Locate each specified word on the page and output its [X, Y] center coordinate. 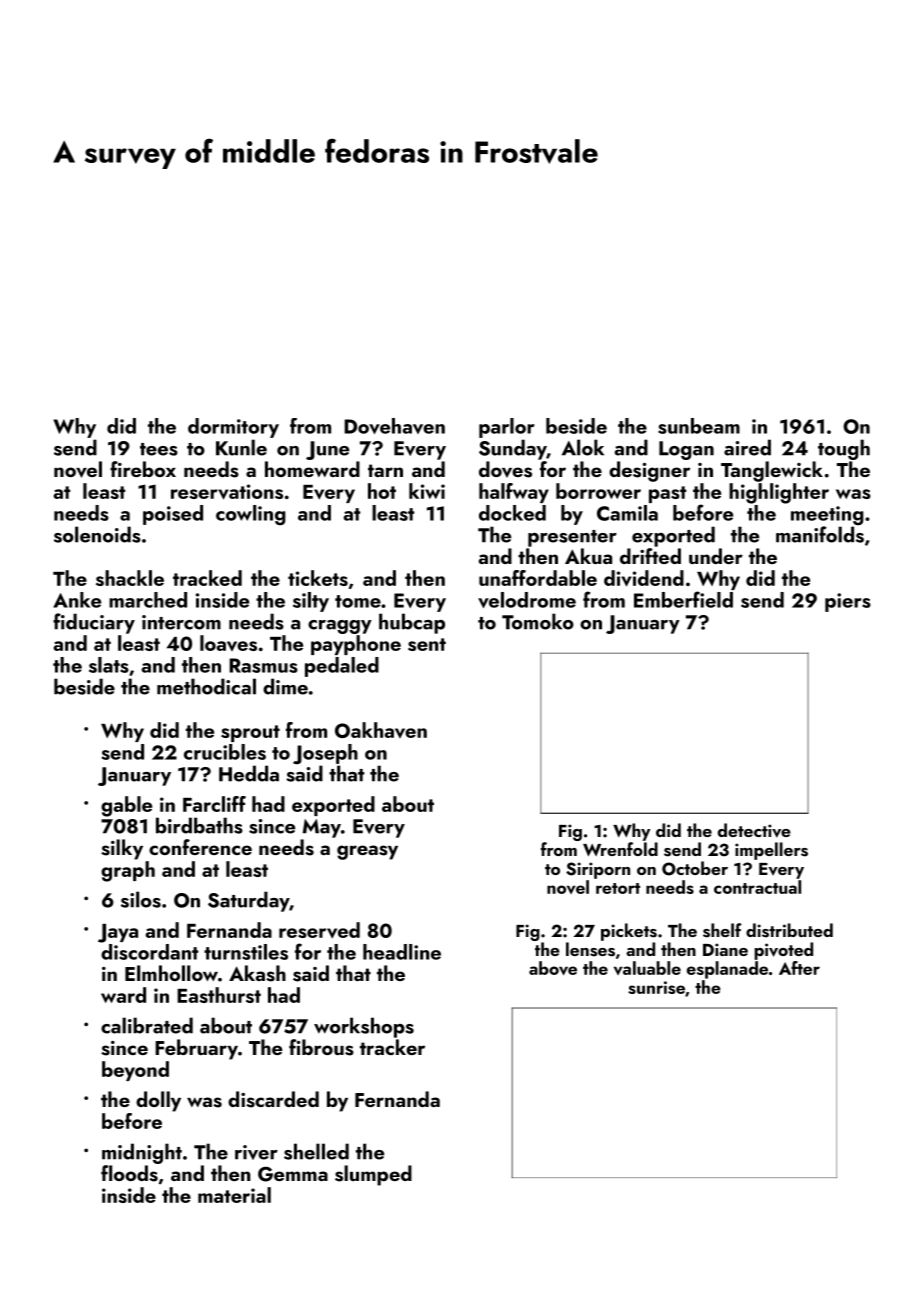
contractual [757, 887]
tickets [318, 578]
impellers [771, 851]
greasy [367, 852]
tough [844, 449]
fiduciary [94, 623]
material [234, 1195]
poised [173, 515]
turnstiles [246, 952]
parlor [507, 428]
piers [848, 602]
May [322, 828]
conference [200, 847]
